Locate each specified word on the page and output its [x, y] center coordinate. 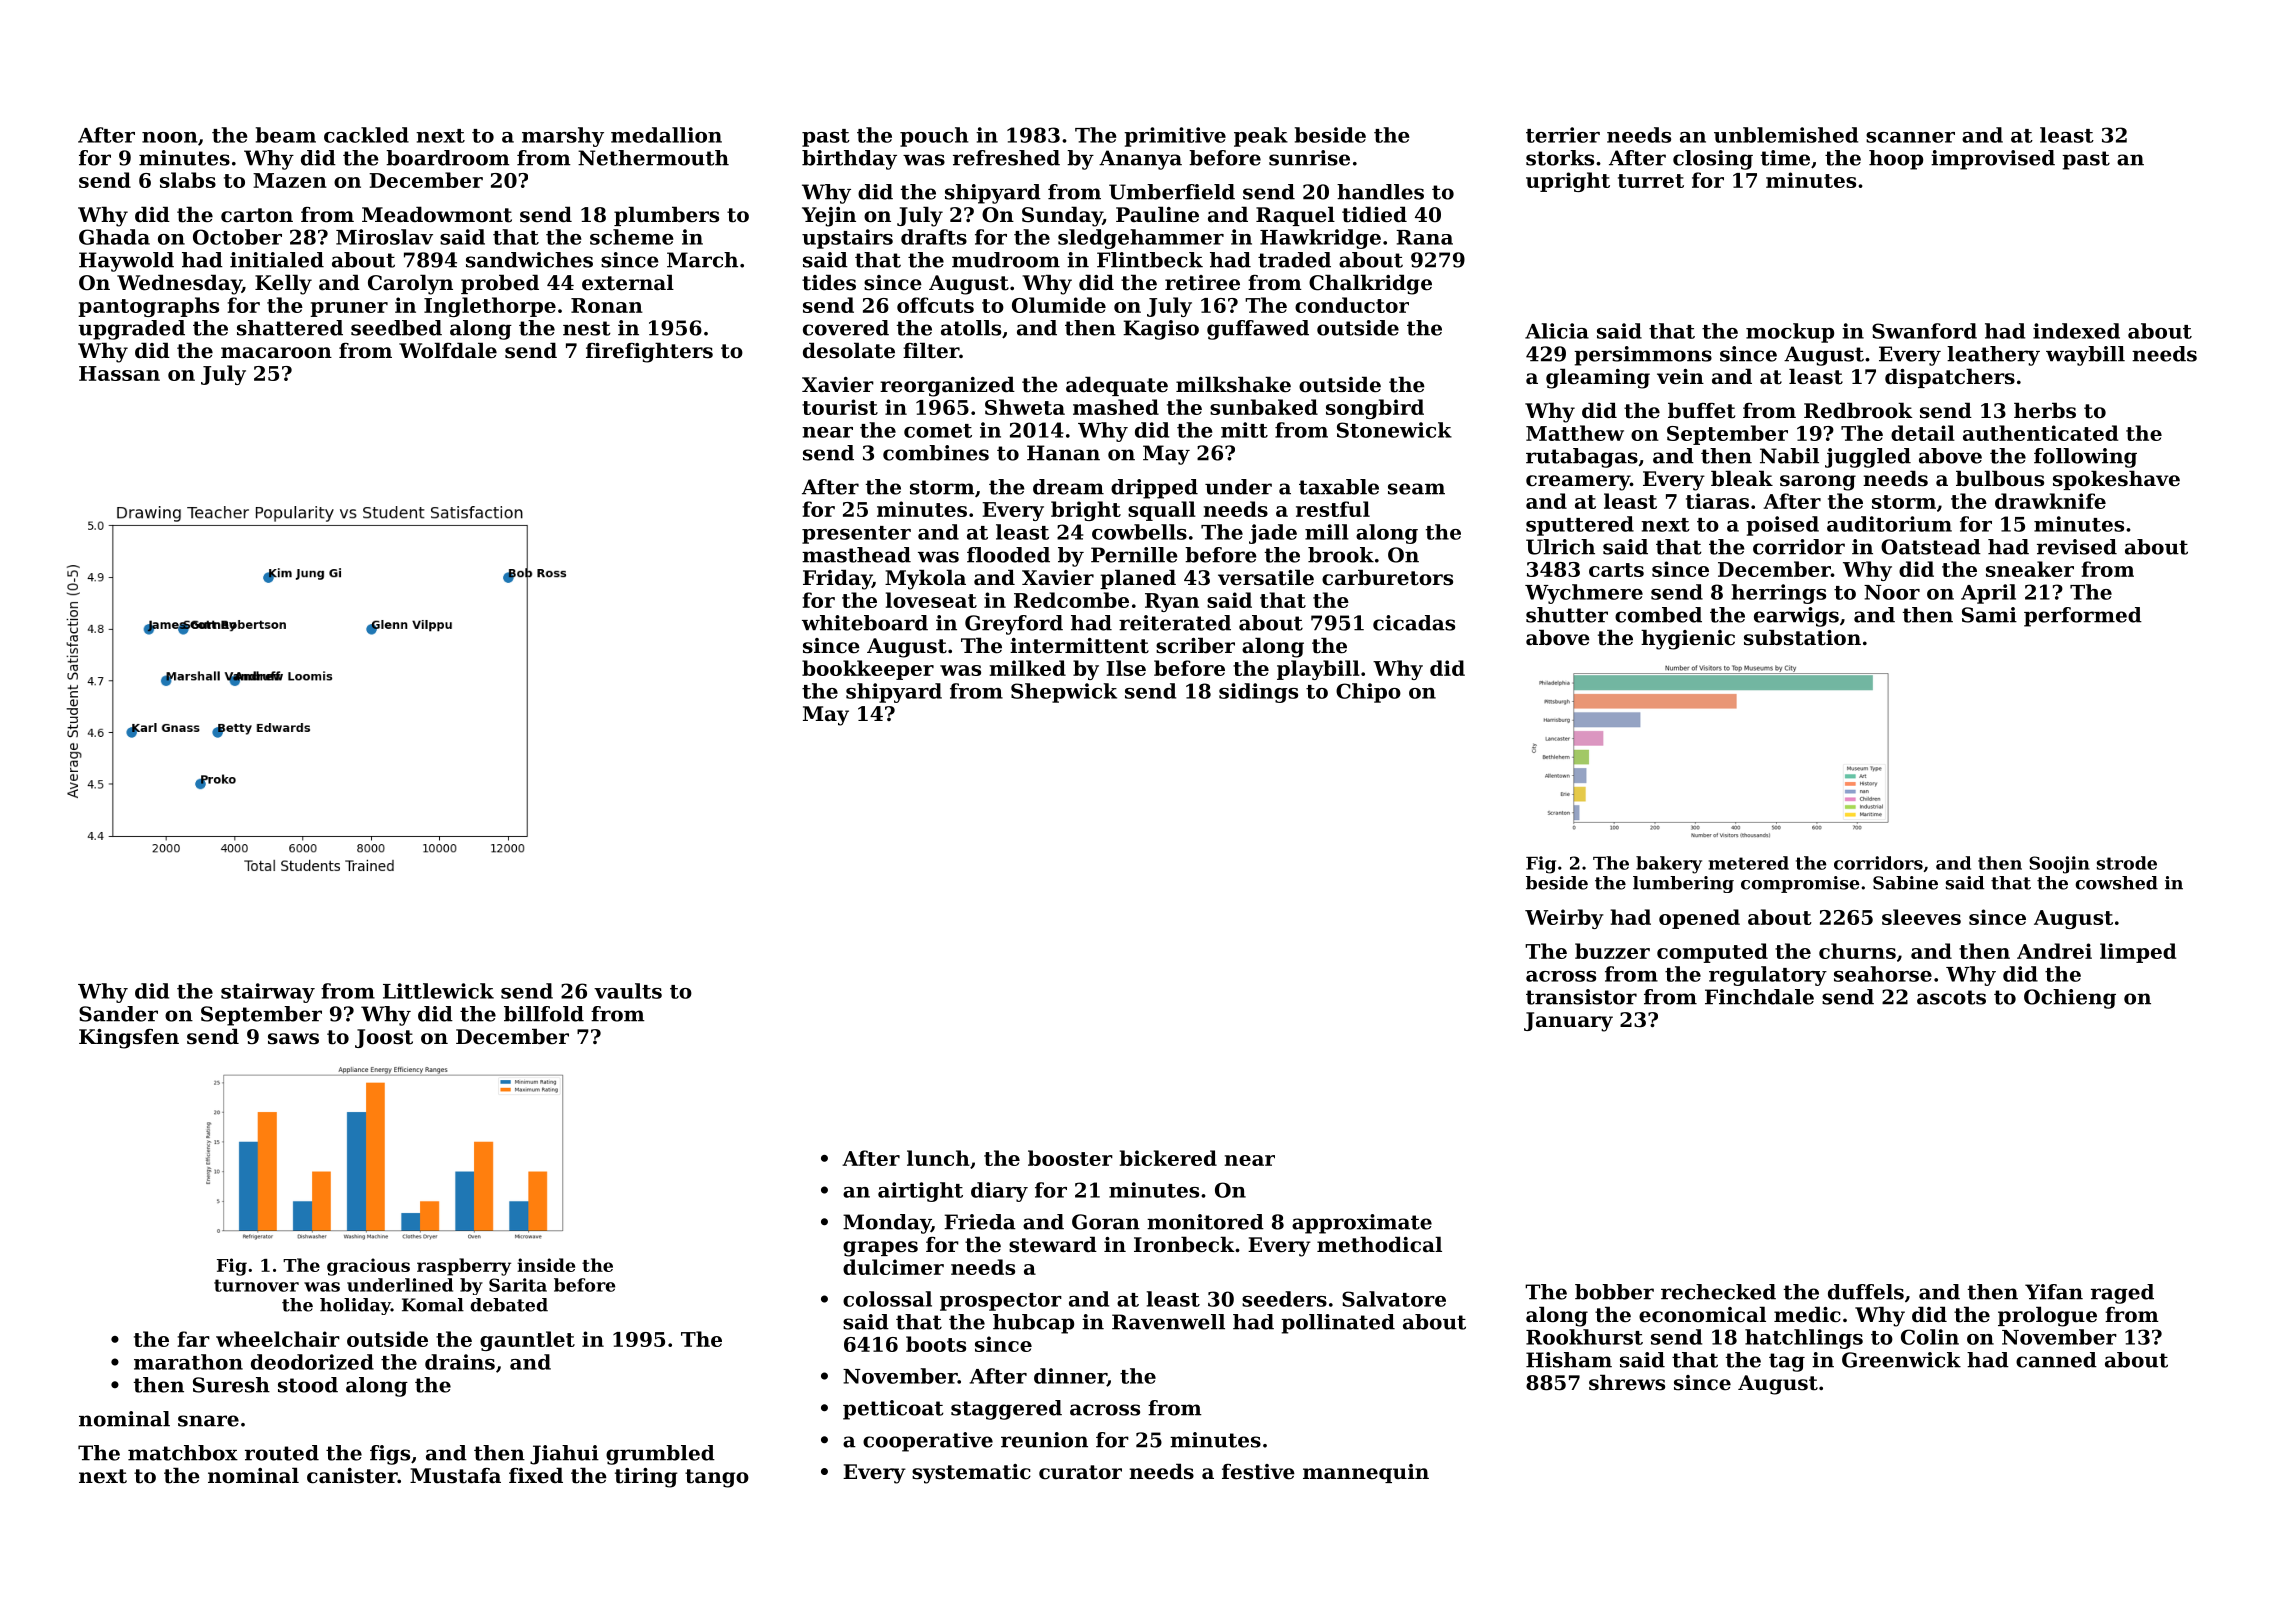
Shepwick [1064, 693]
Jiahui [564, 1455]
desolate [849, 350]
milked [1028, 668]
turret [1651, 181]
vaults [628, 991]
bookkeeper [868, 670]
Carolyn [410, 284]
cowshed [2116, 883]
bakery [1669, 865]
